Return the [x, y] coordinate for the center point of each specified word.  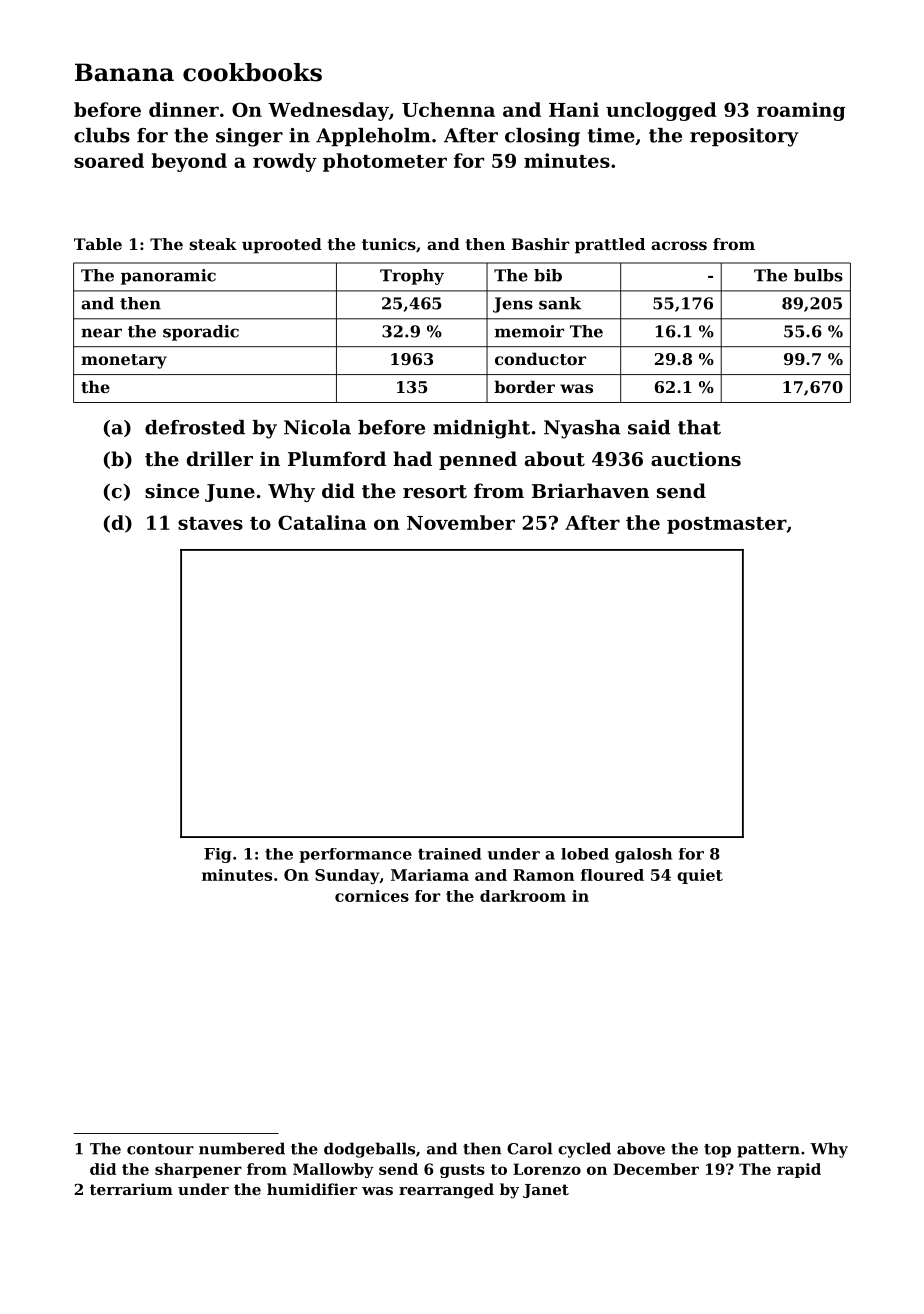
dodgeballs [369, 1150]
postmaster [726, 525]
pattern [768, 1151]
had [412, 458]
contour [160, 1149]
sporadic [201, 333]
